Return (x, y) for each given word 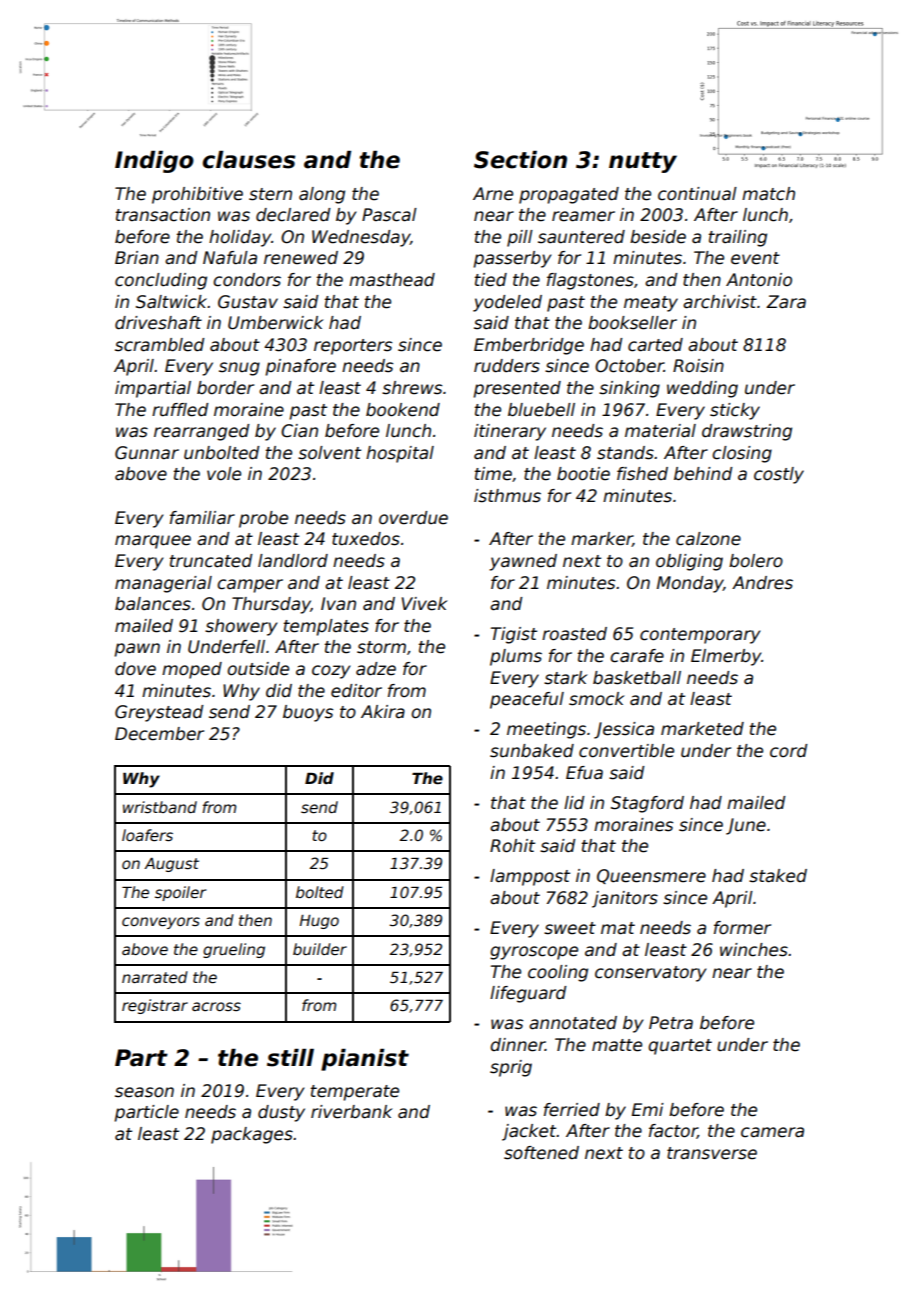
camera (772, 1132)
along (322, 195)
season (144, 1092)
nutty (643, 162)
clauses (249, 160)
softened (541, 1153)
